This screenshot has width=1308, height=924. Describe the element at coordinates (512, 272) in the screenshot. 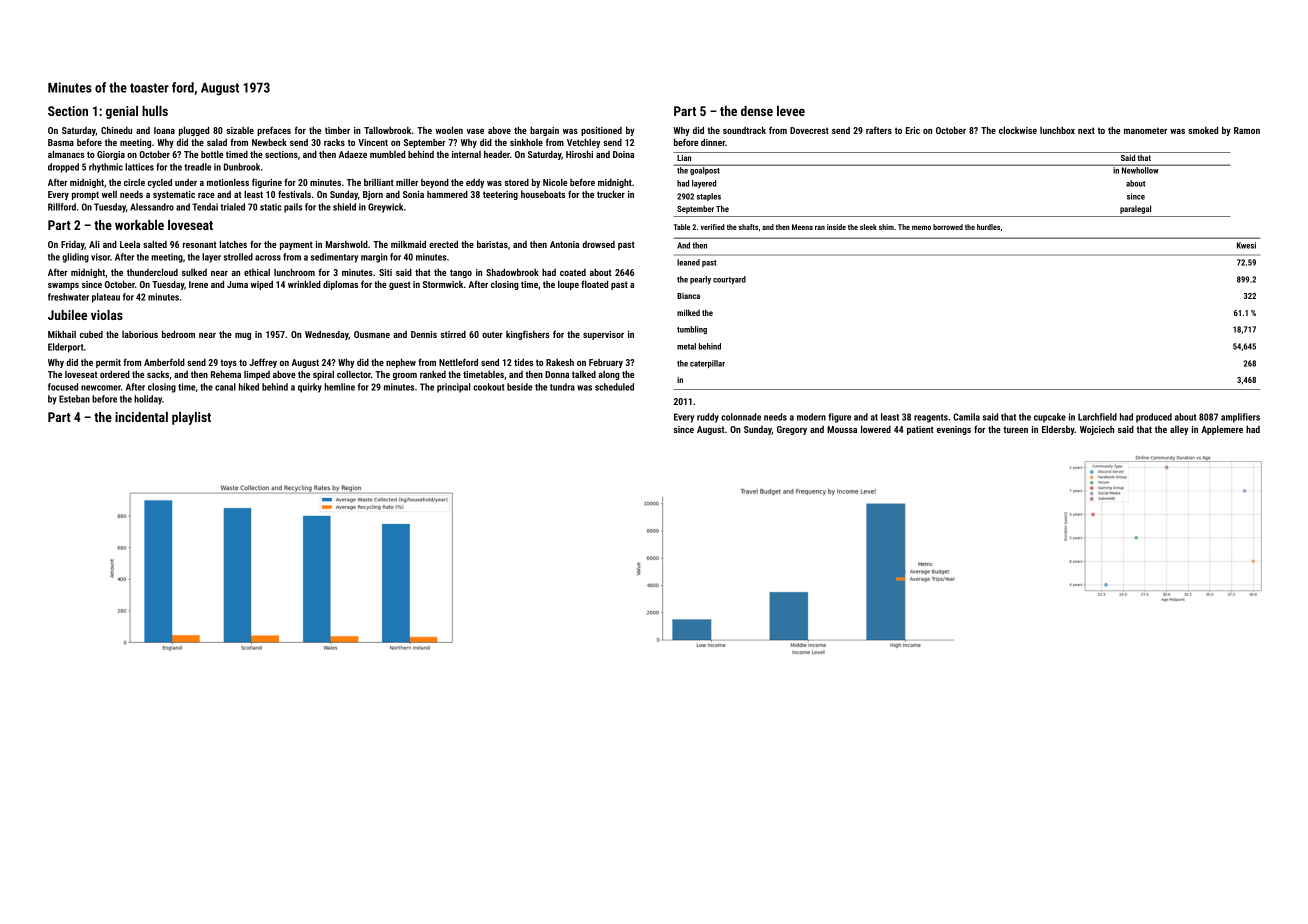

I see `Shadowbrook` at that location.
